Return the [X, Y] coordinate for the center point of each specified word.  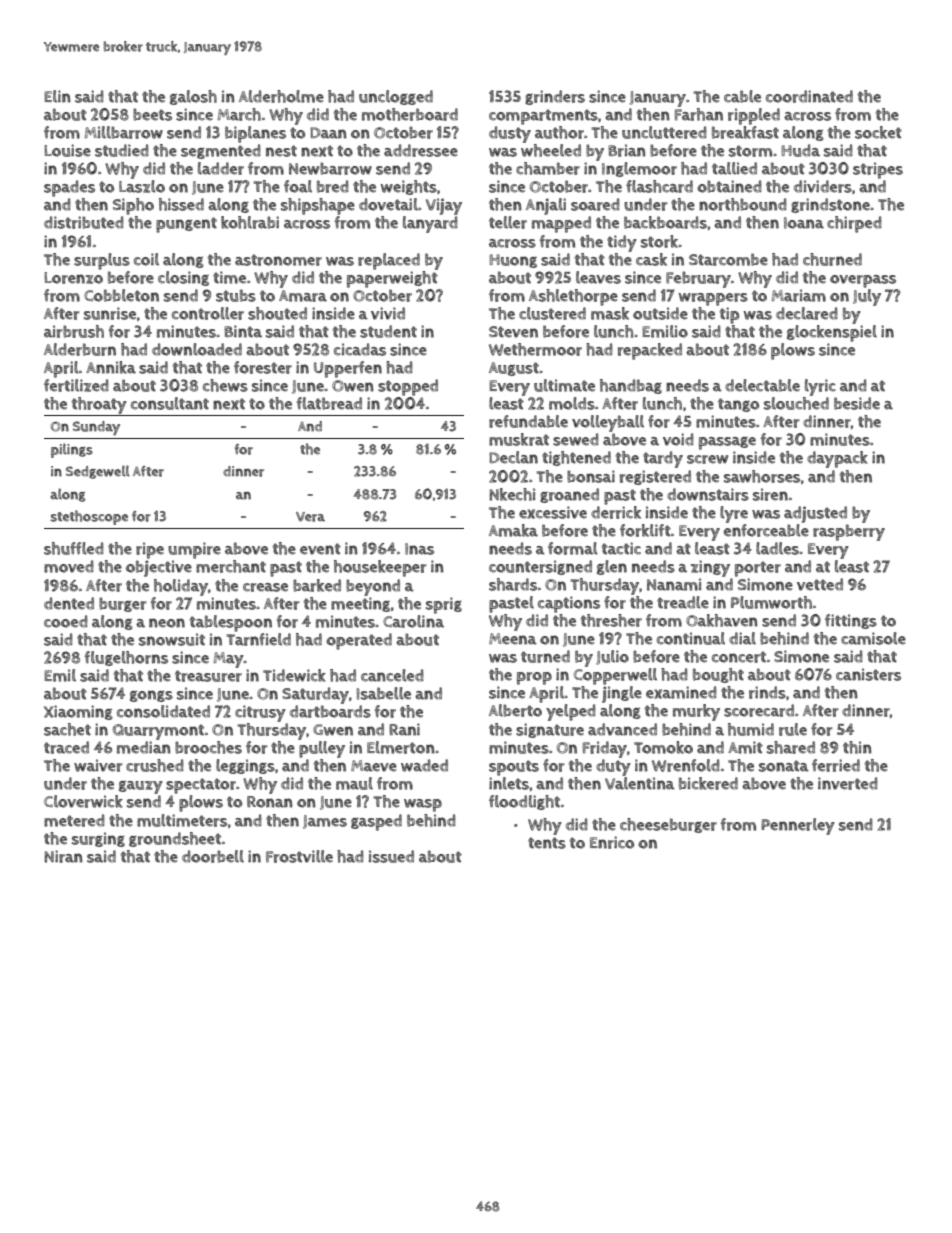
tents [547, 843]
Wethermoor [535, 349]
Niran [64, 856]
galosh [193, 97]
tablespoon [231, 623]
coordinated [809, 96]
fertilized [76, 385]
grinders [555, 97]
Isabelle [383, 693]
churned [832, 259]
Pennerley [798, 826]
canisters [868, 674]
